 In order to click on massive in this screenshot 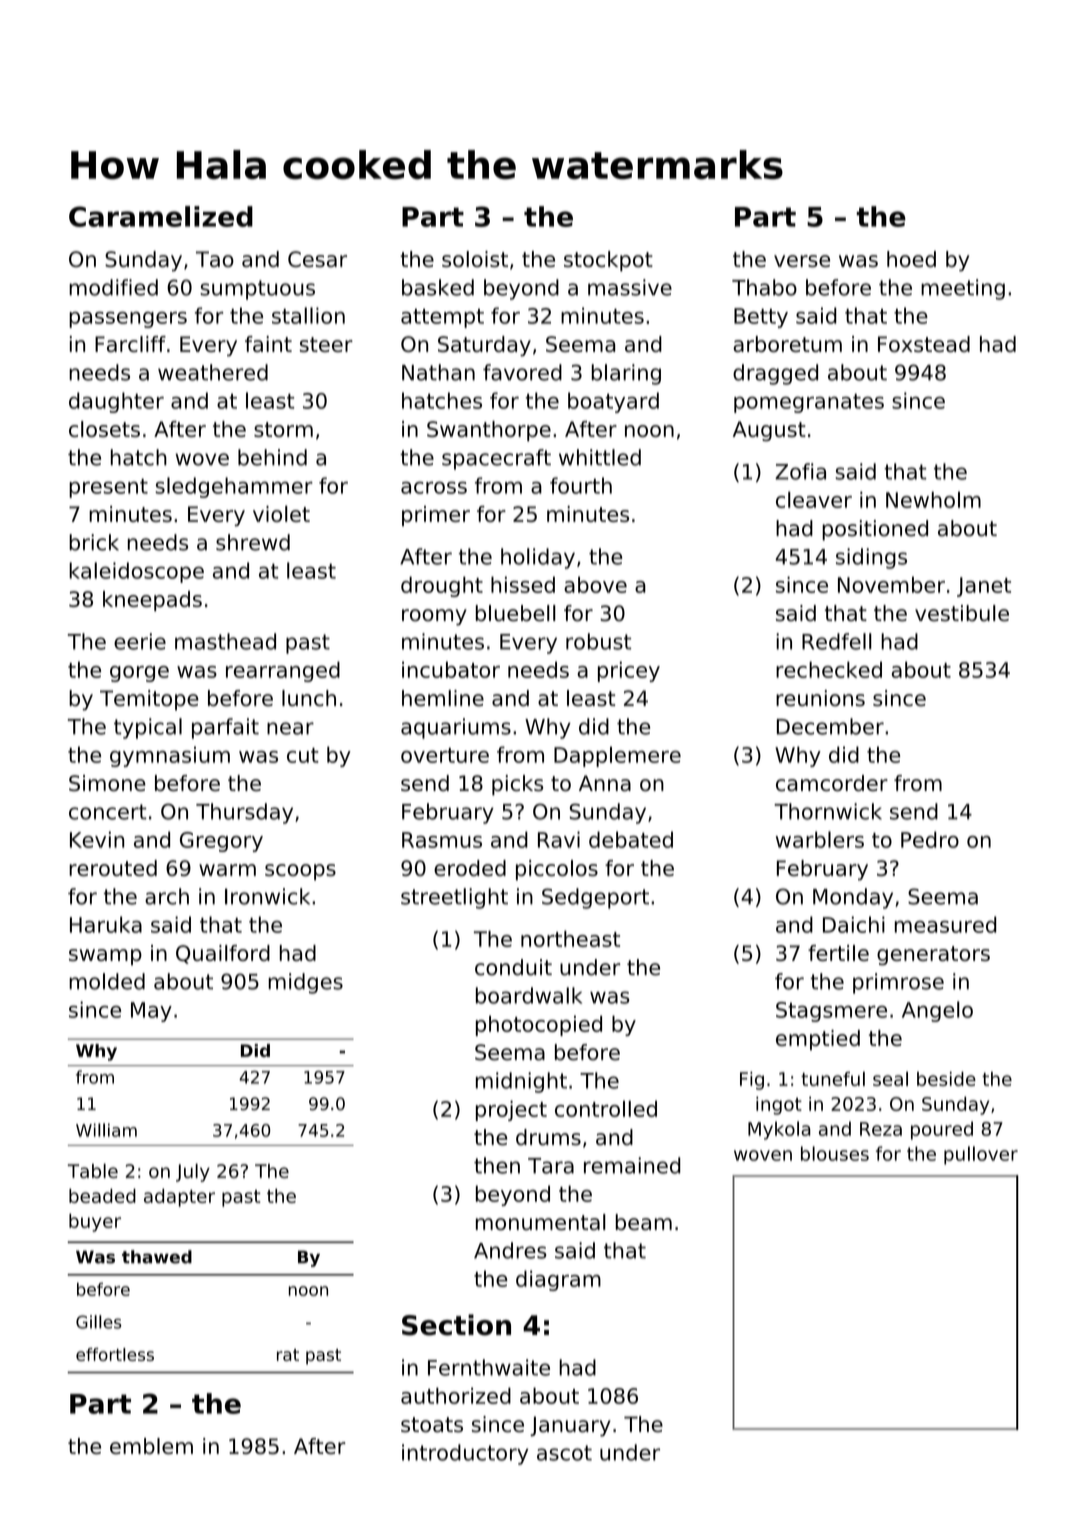, I will do `click(630, 287)`.
